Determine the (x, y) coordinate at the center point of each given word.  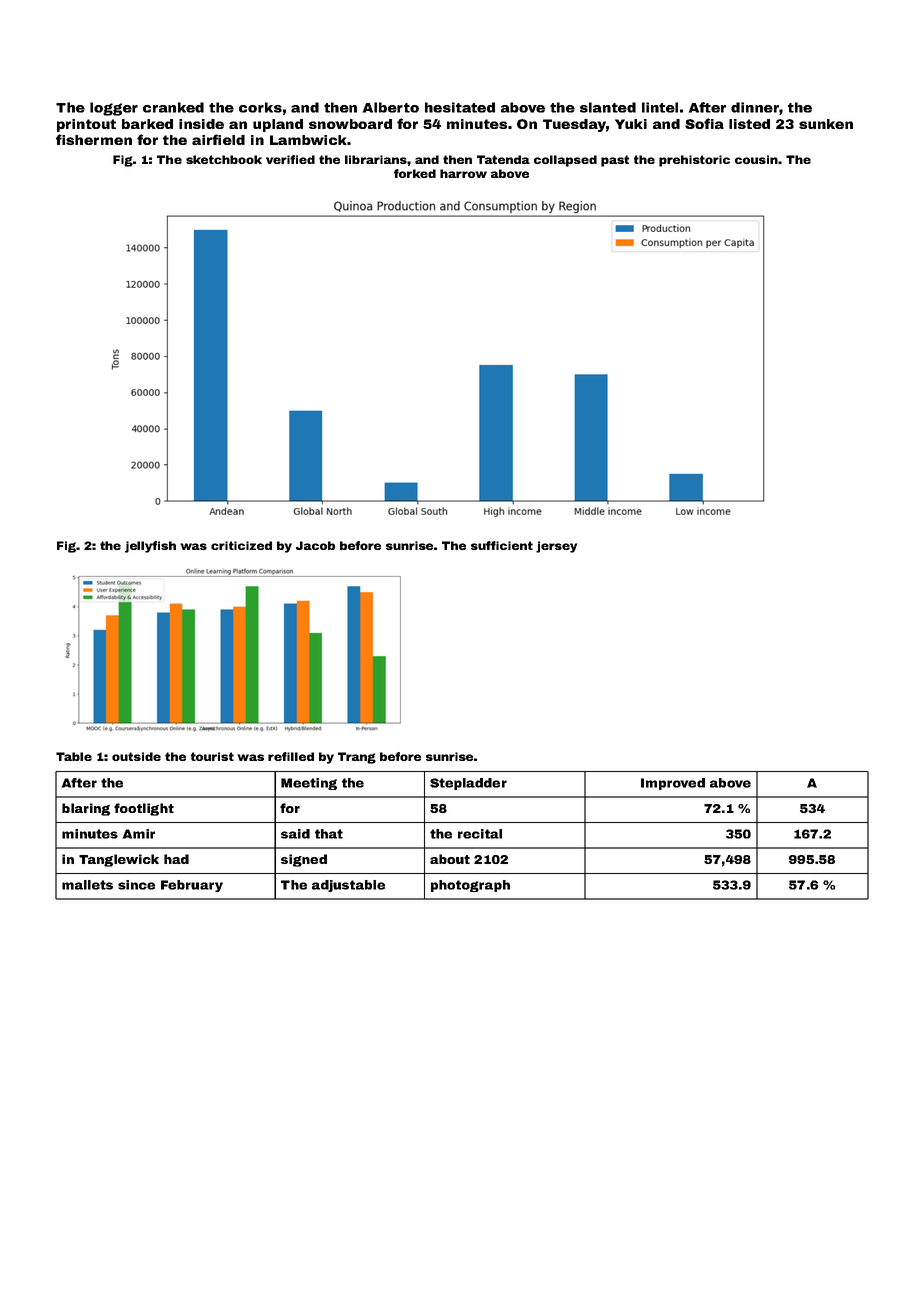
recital (480, 834)
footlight (144, 809)
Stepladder (468, 784)
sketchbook (224, 159)
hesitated (460, 107)
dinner (755, 107)
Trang (357, 758)
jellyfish (150, 547)
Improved (673, 784)
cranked (173, 107)
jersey (556, 547)
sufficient (502, 545)
